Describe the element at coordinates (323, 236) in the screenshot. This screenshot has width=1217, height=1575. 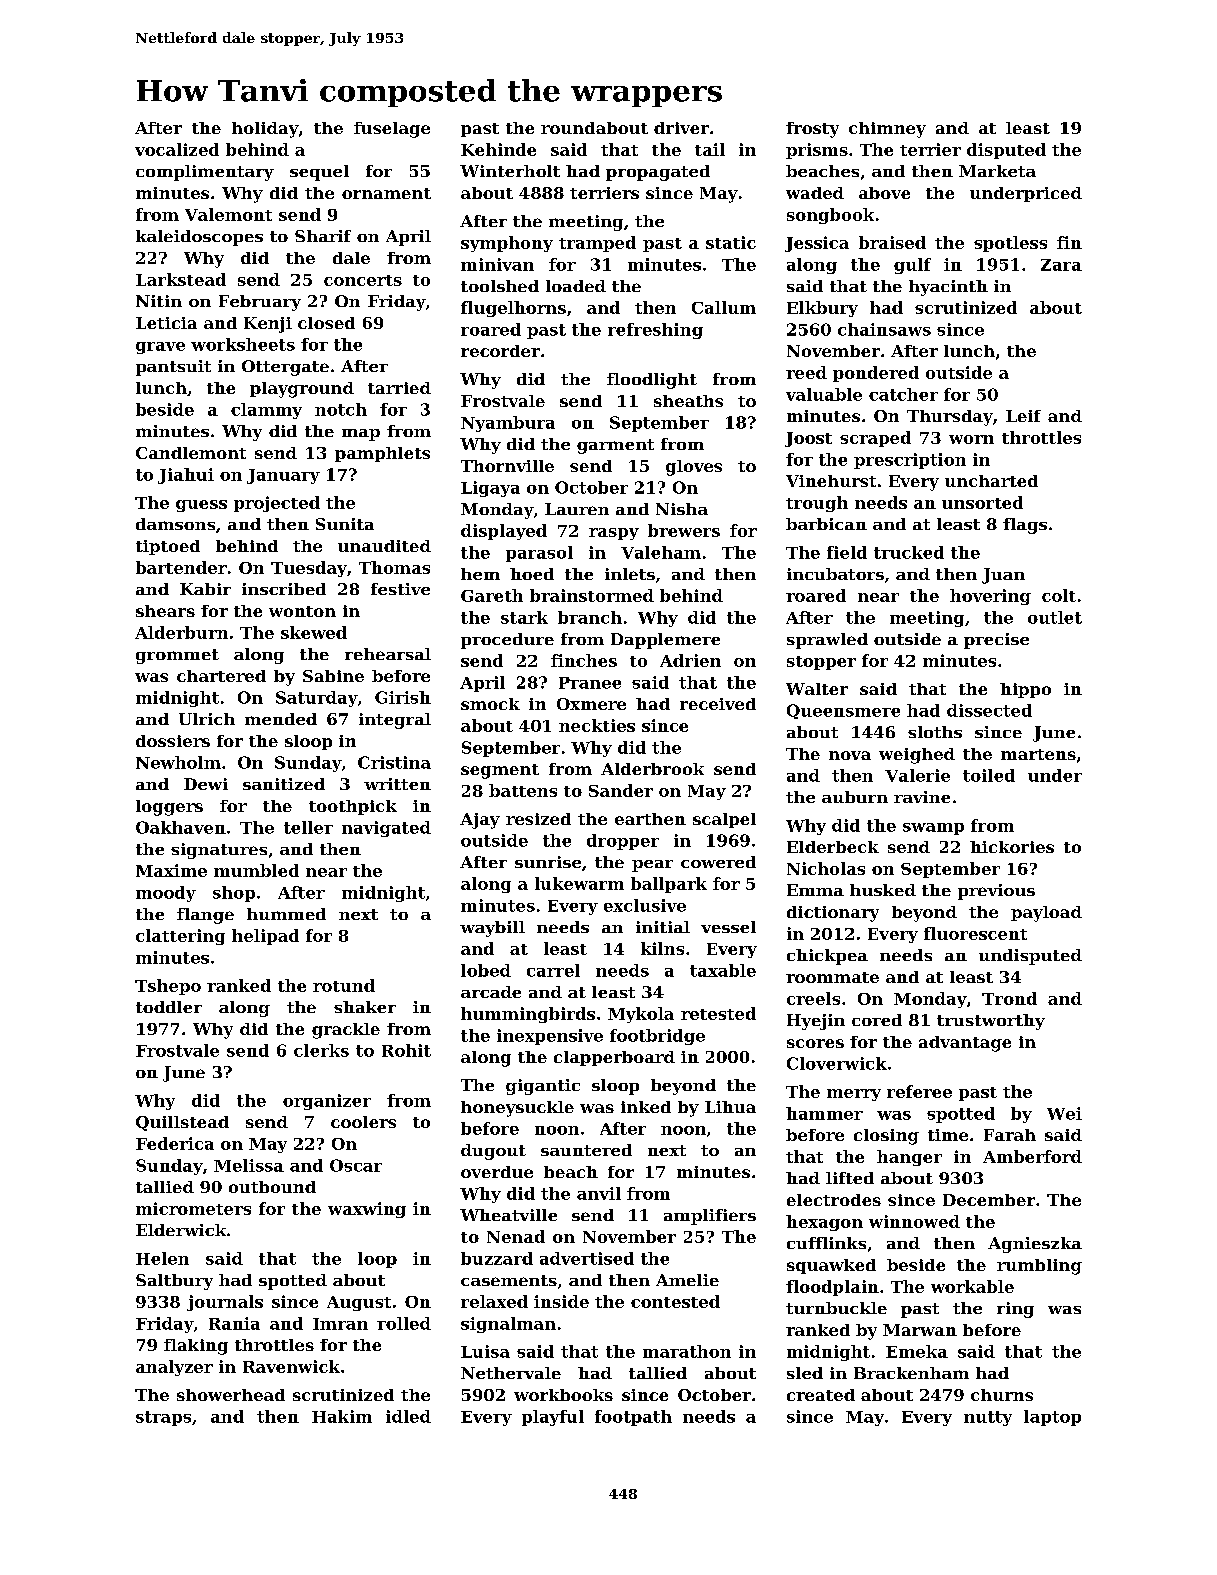
I see `Sharif` at that location.
